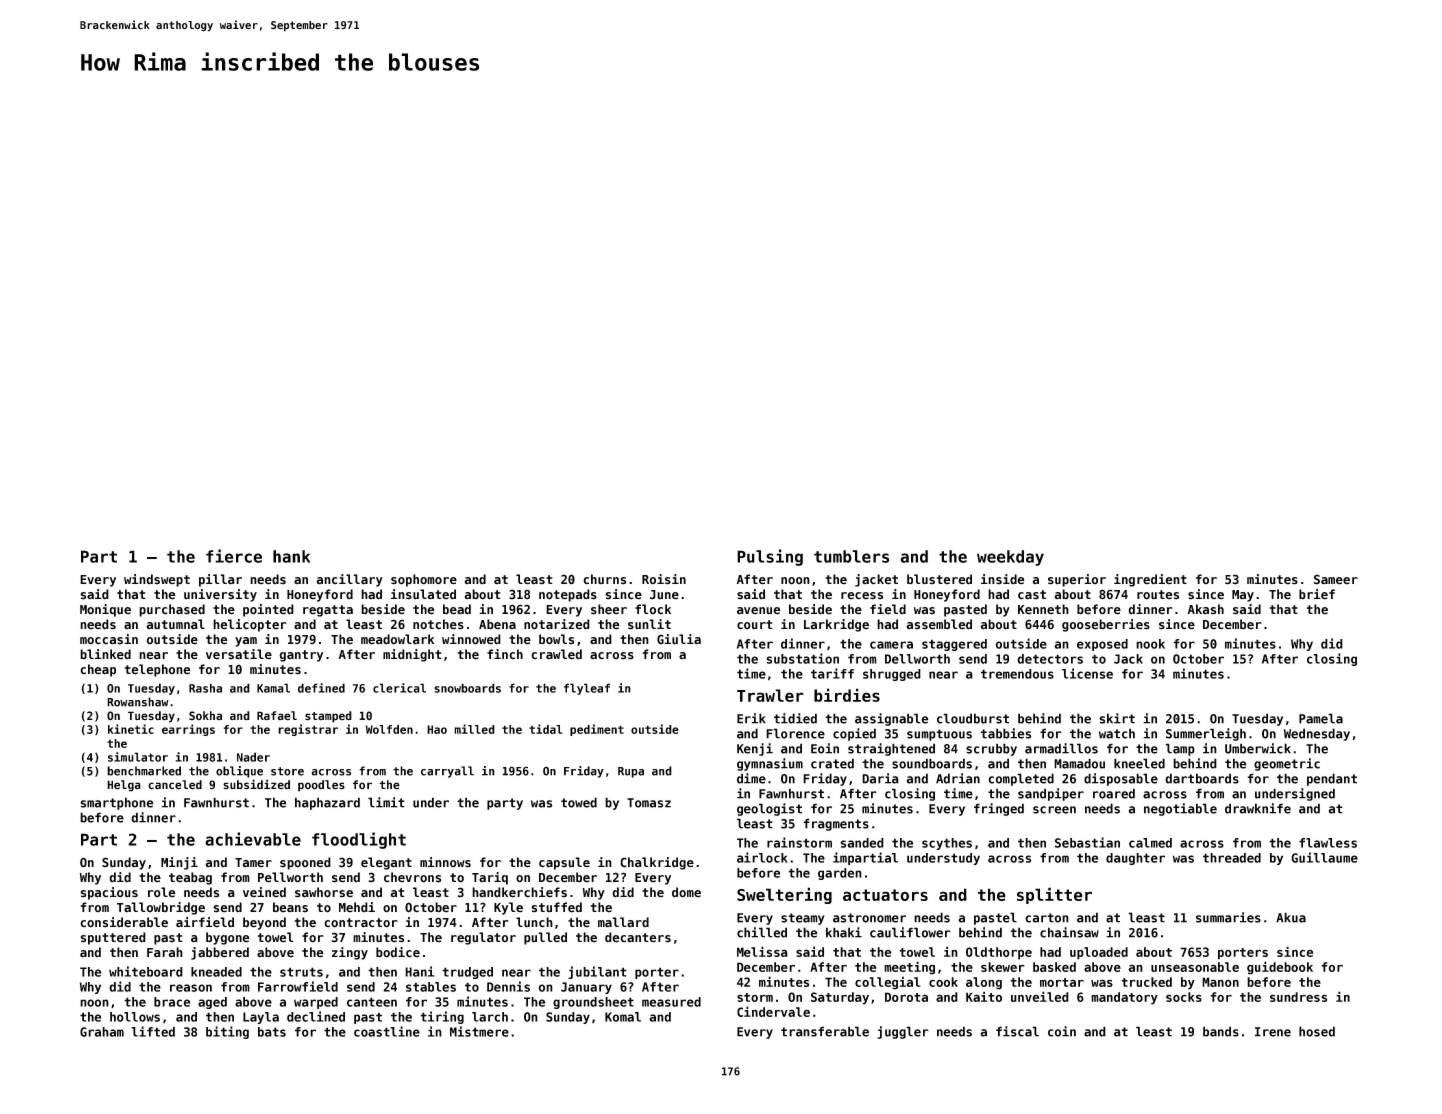  What do you see at coordinates (1043, 609) in the screenshot?
I see `Kenneth` at bounding box center [1043, 609].
